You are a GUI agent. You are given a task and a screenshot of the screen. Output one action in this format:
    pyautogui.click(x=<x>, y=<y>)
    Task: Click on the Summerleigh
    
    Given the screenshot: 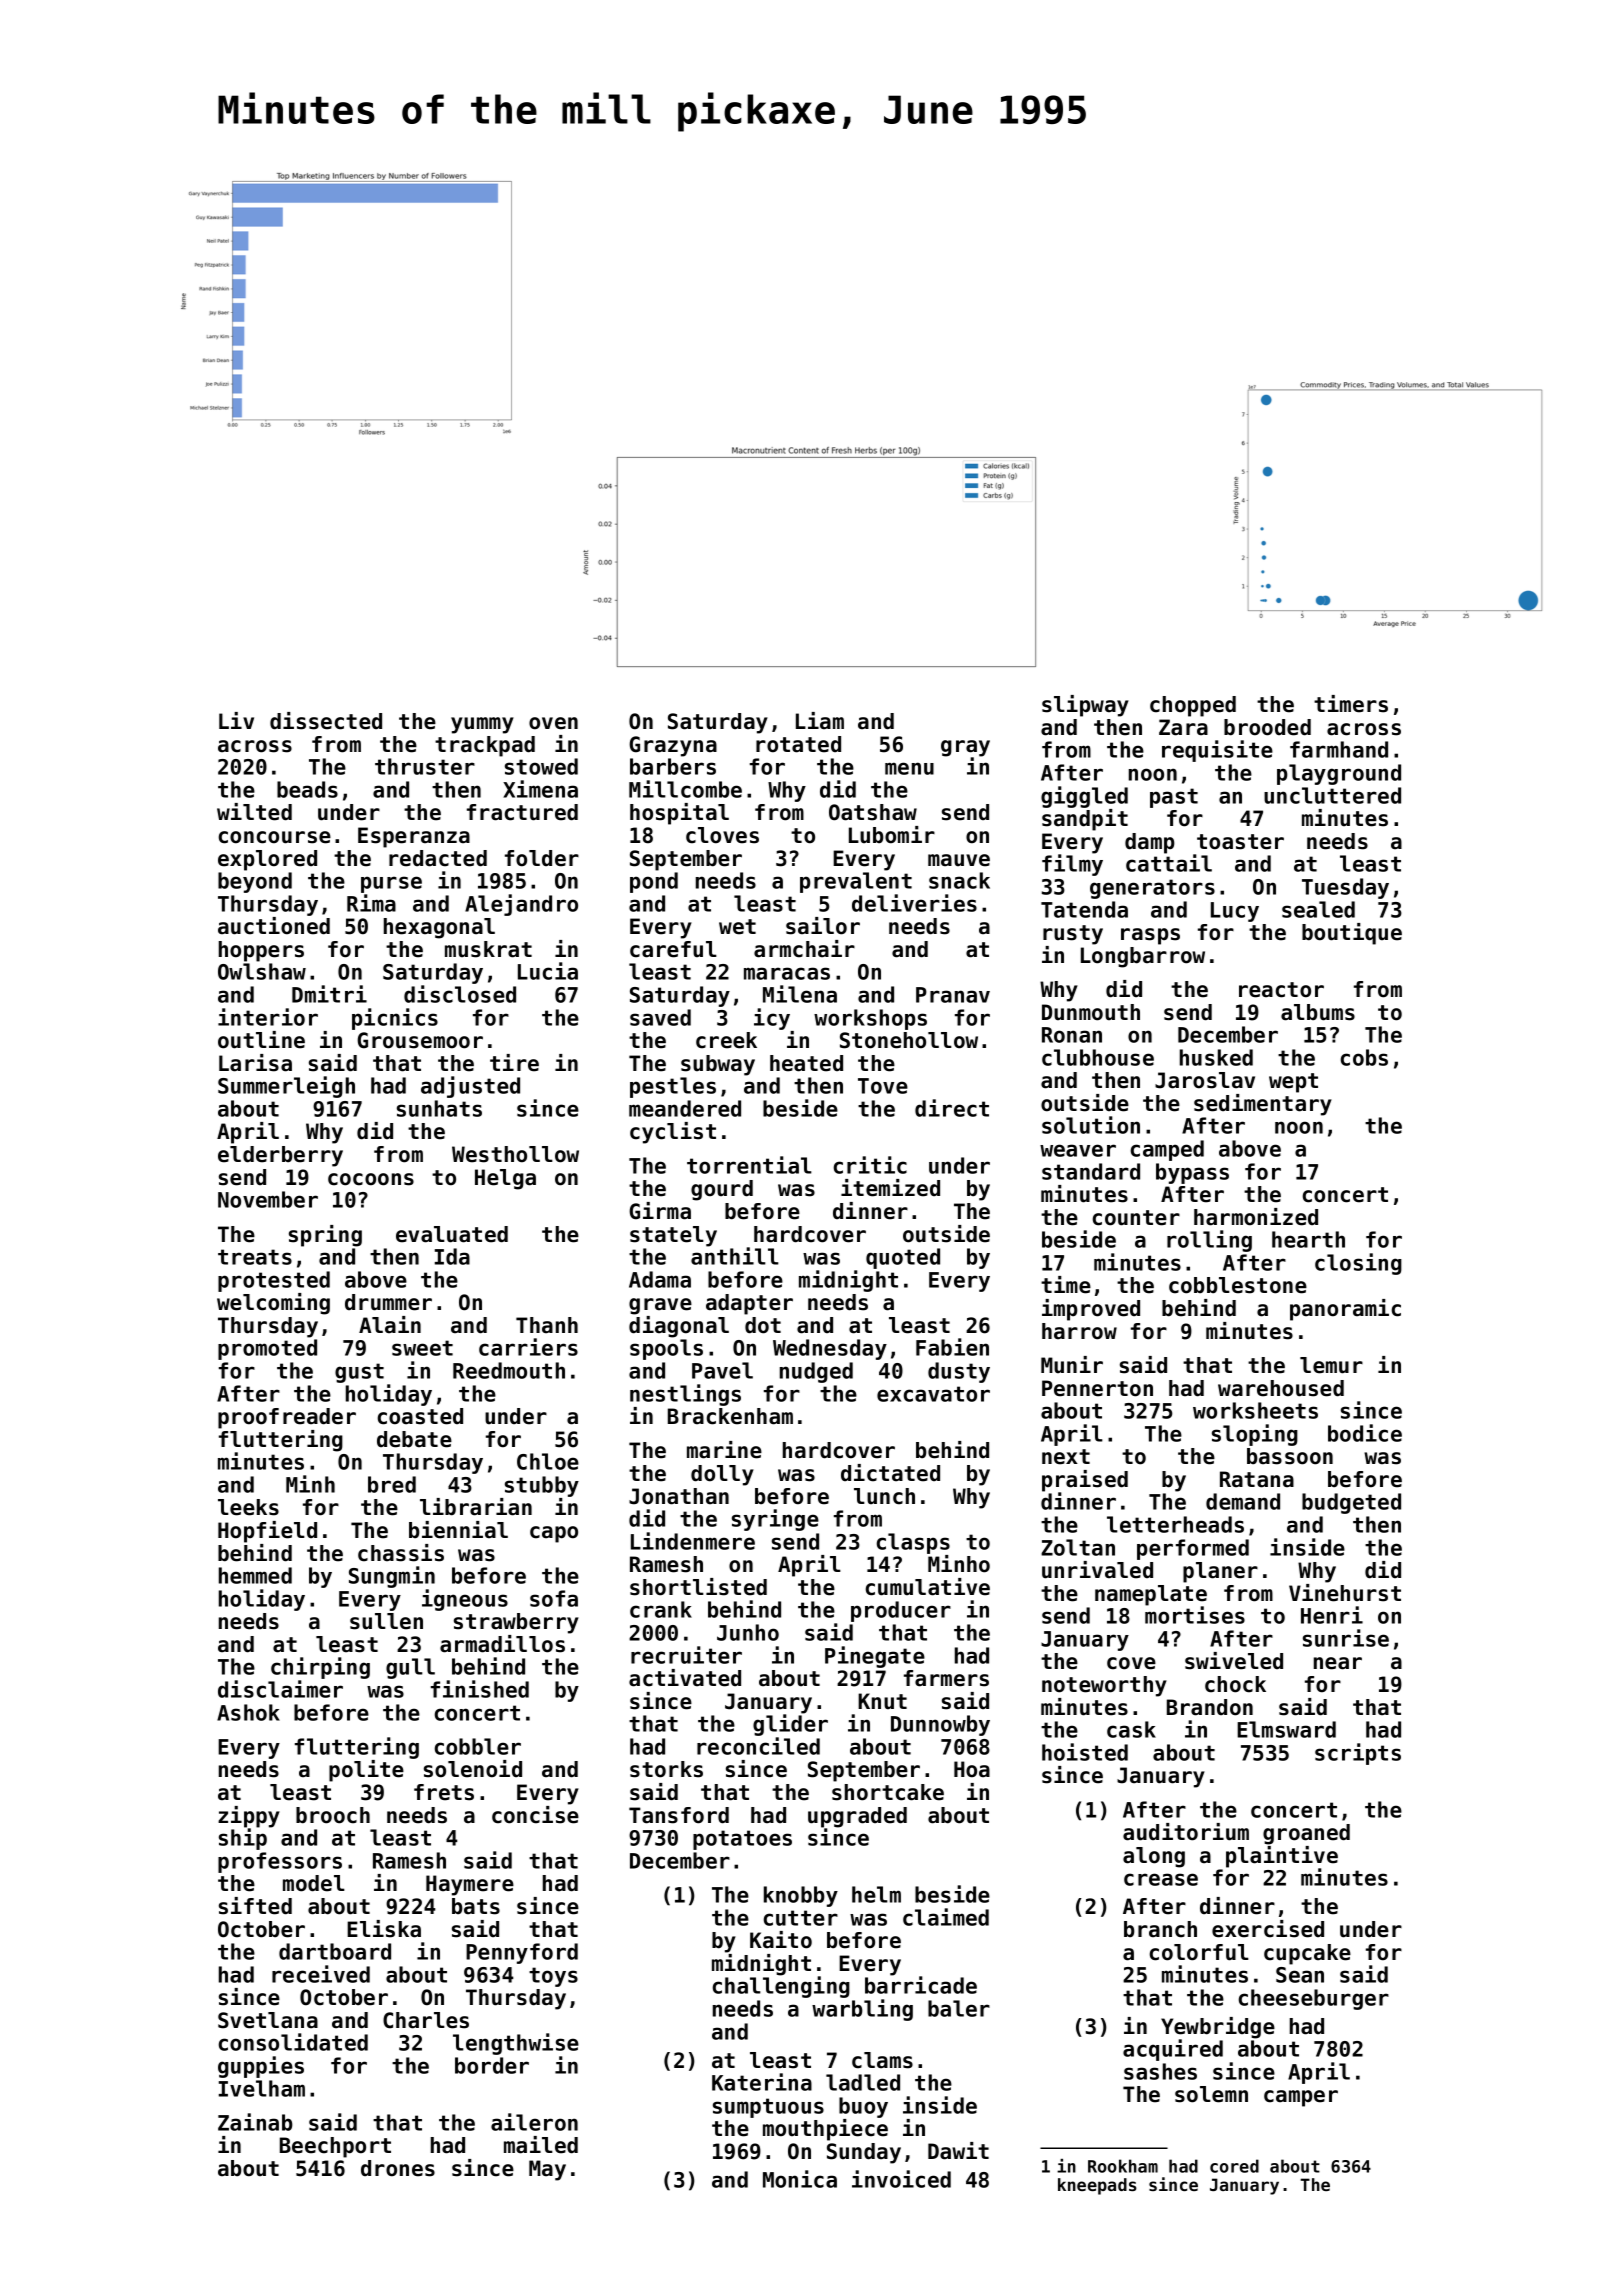 What is the action you would take?
    pyautogui.click(x=286, y=1087)
